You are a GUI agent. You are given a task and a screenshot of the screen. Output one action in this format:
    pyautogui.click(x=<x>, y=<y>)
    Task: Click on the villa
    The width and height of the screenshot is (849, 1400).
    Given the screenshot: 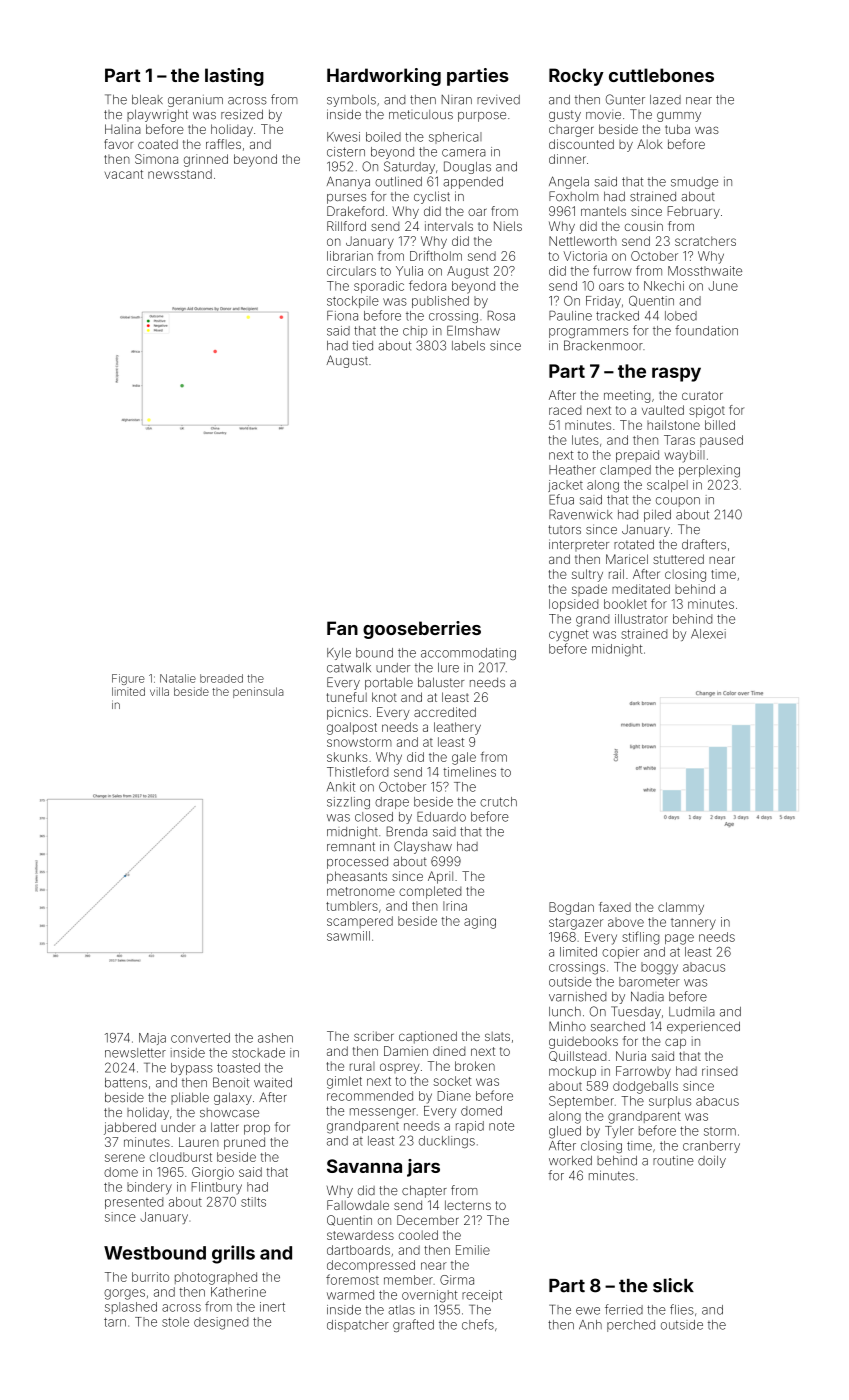 What is the action you would take?
    pyautogui.click(x=159, y=691)
